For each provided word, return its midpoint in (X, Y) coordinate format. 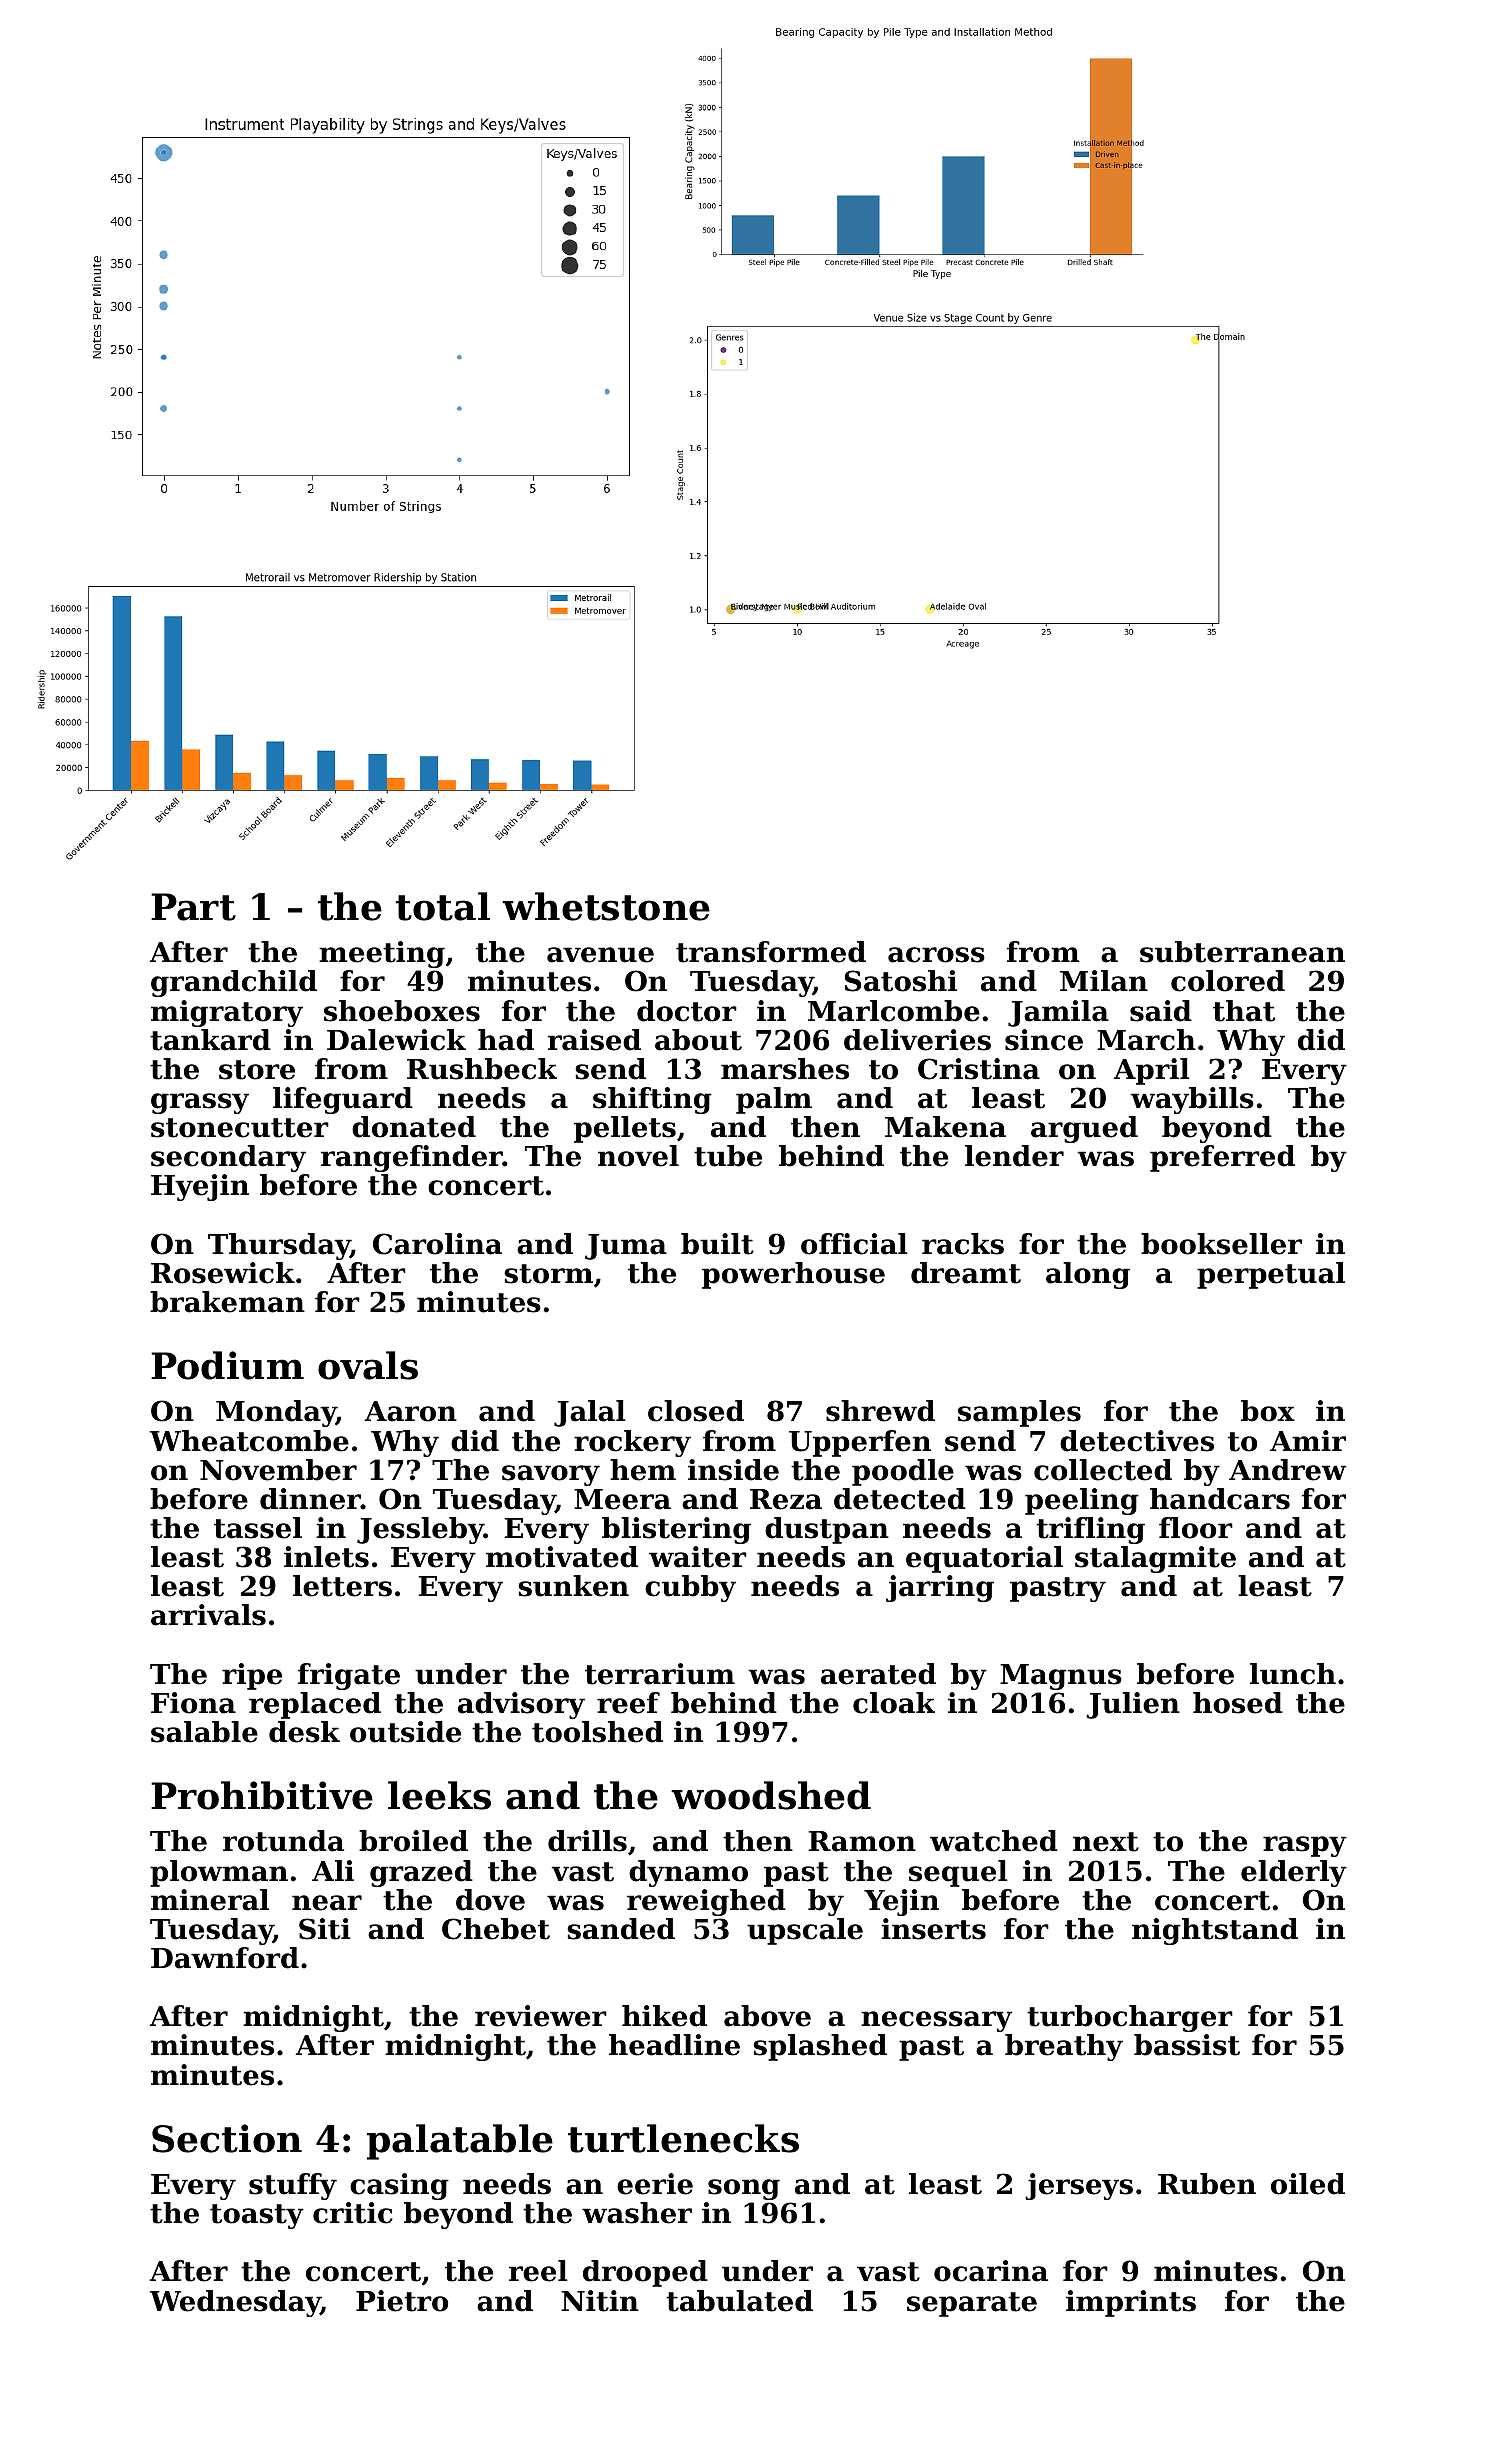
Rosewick (223, 1273)
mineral (210, 1900)
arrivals (208, 1615)
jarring (940, 1588)
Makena (945, 1127)
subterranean (1242, 952)
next (1106, 1842)
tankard (210, 1040)
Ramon (862, 1841)
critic (352, 2213)
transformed (771, 952)
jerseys (1079, 2186)
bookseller (1221, 1244)
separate (972, 2304)
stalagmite (1155, 1559)
